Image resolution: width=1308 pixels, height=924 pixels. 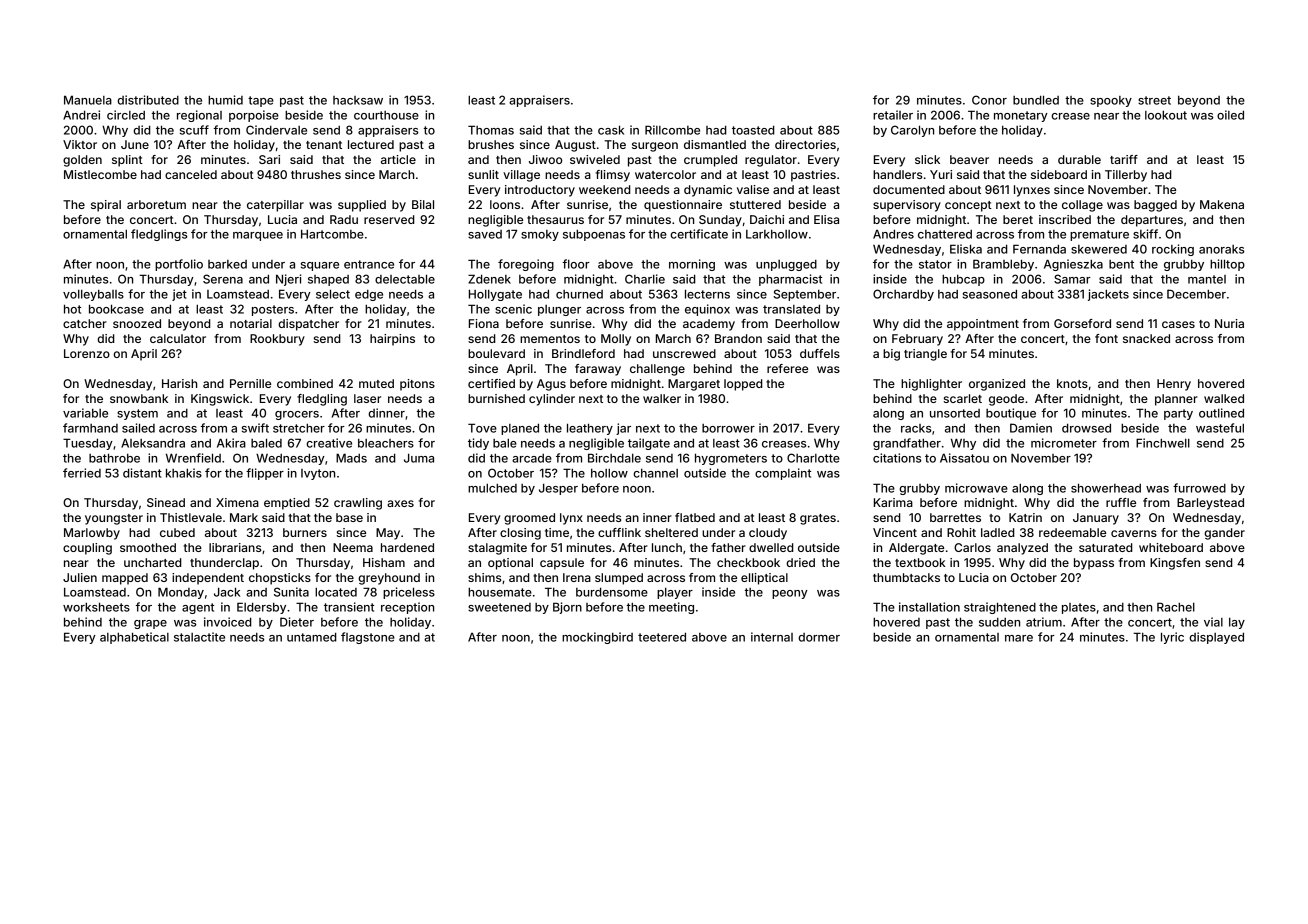 I want to click on Makena, so click(x=1222, y=204).
